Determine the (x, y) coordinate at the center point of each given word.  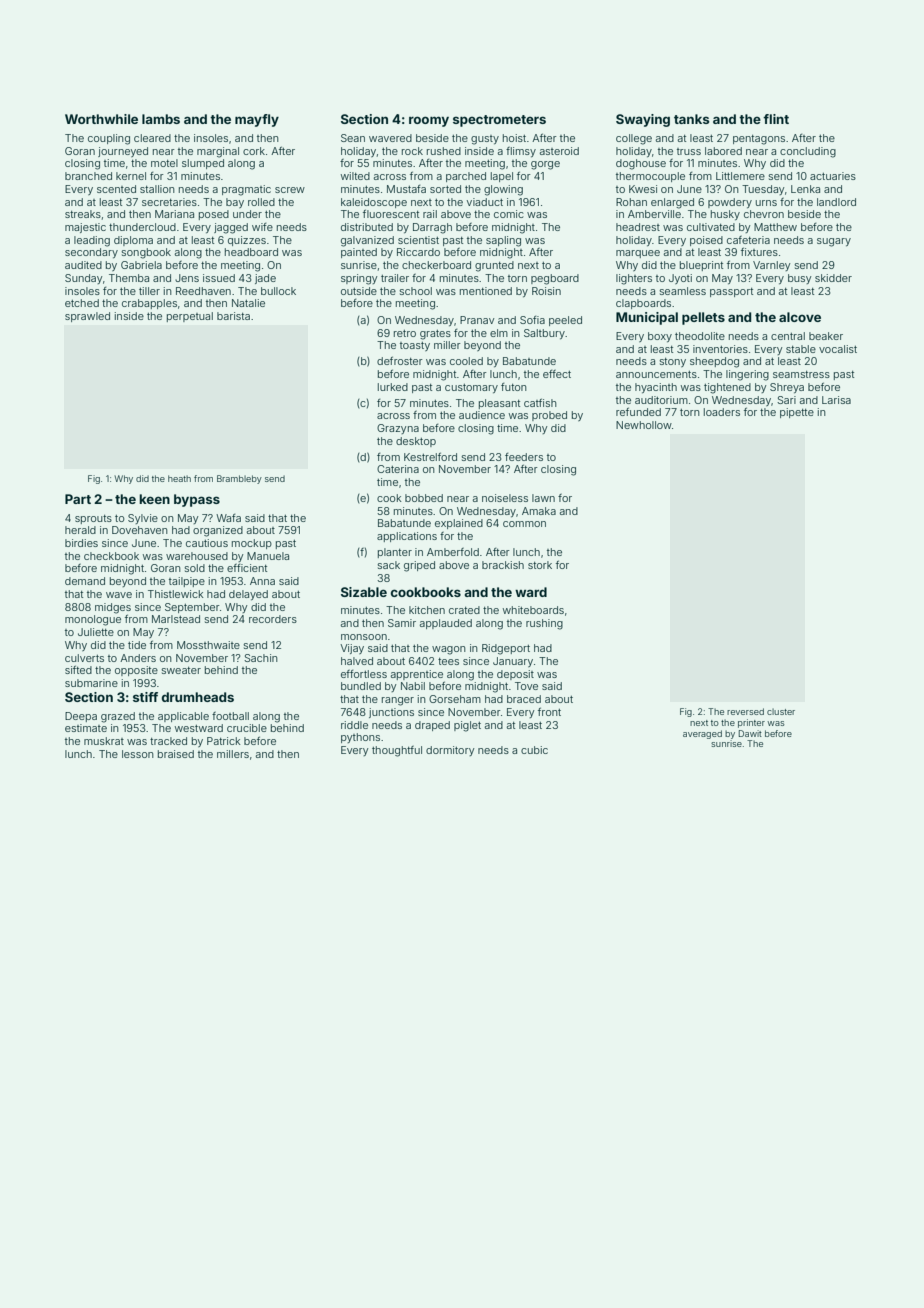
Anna (262, 581)
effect (557, 374)
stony (673, 362)
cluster (781, 712)
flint (776, 119)
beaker (826, 336)
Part (78, 499)
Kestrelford (430, 457)
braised (176, 754)
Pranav (477, 320)
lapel (502, 177)
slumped (203, 164)
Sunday (83, 279)
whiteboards (533, 610)
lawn (543, 498)
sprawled (87, 317)
